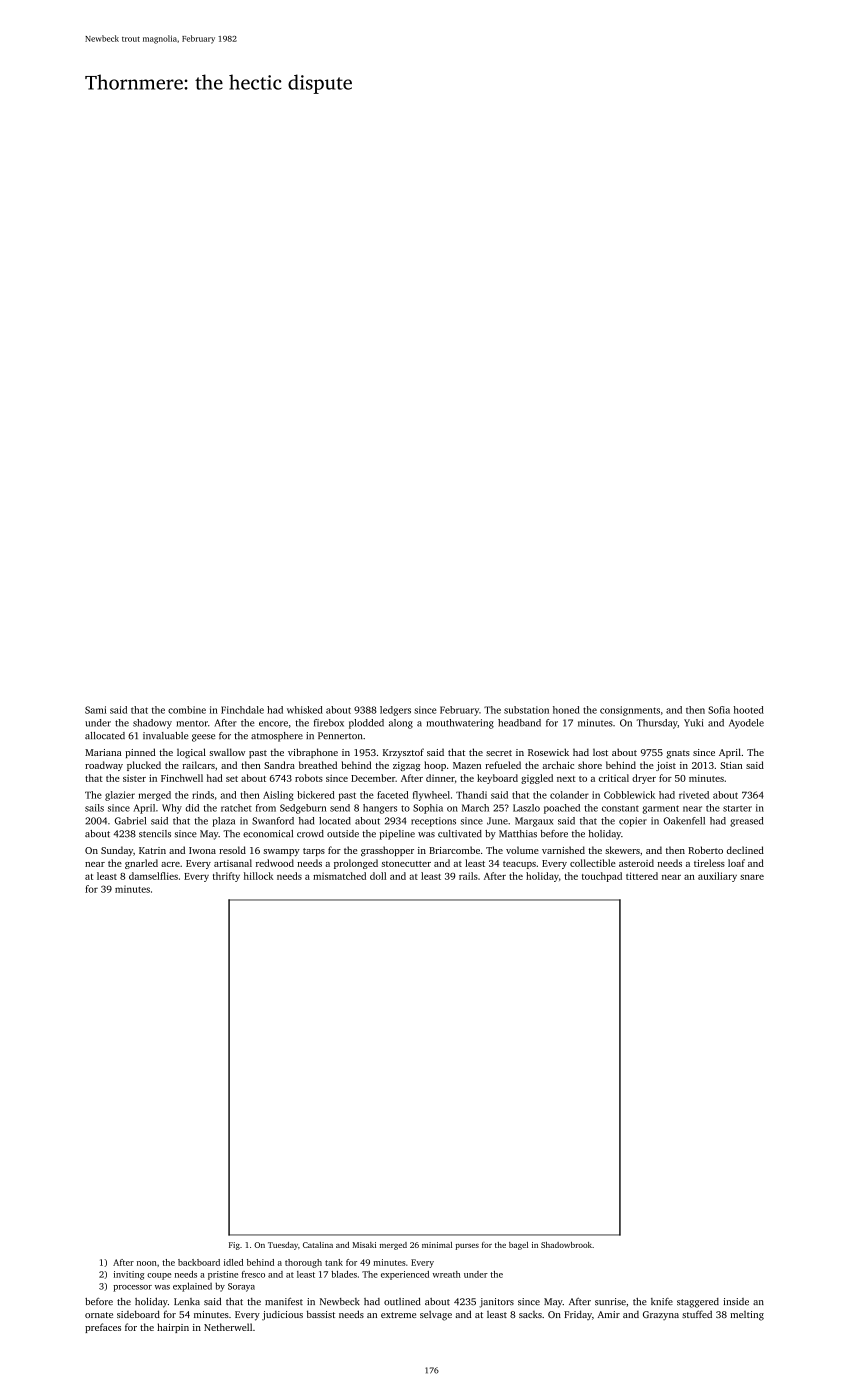 This screenshot has height=1400, width=849. What do you see at coordinates (228, 1327) in the screenshot?
I see `Netherwell` at bounding box center [228, 1327].
